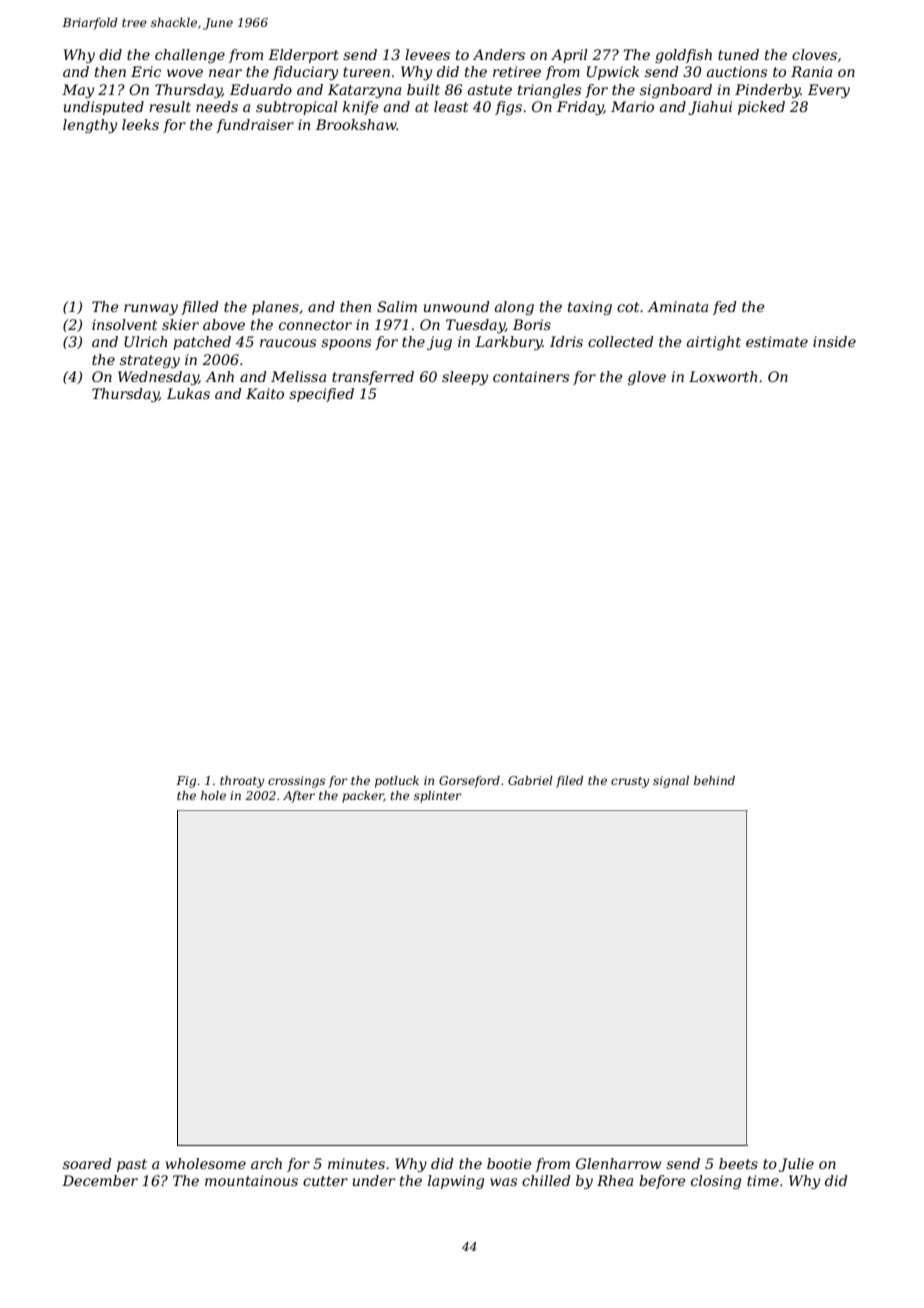 The image size is (924, 1308). Describe the element at coordinates (725, 308) in the page. I see `fed` at that location.
